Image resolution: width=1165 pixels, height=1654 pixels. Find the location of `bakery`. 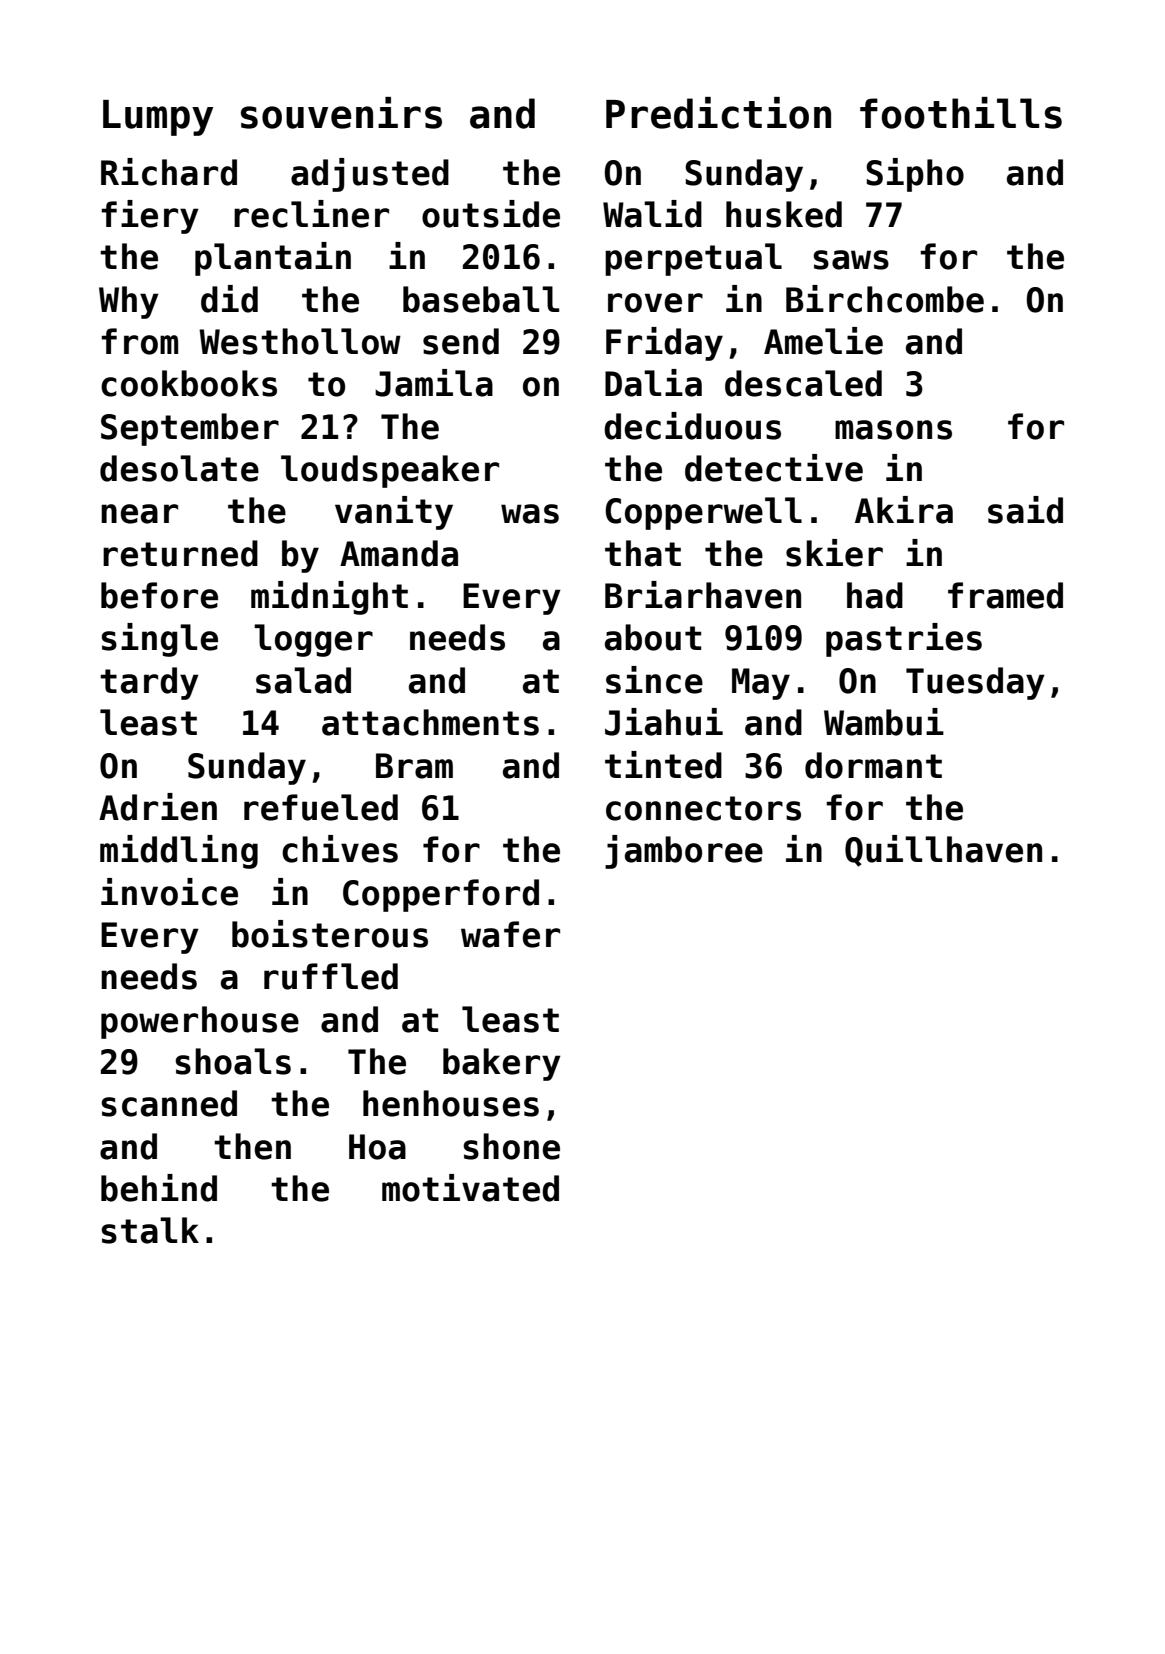

bakery is located at coordinates (502, 1064).
